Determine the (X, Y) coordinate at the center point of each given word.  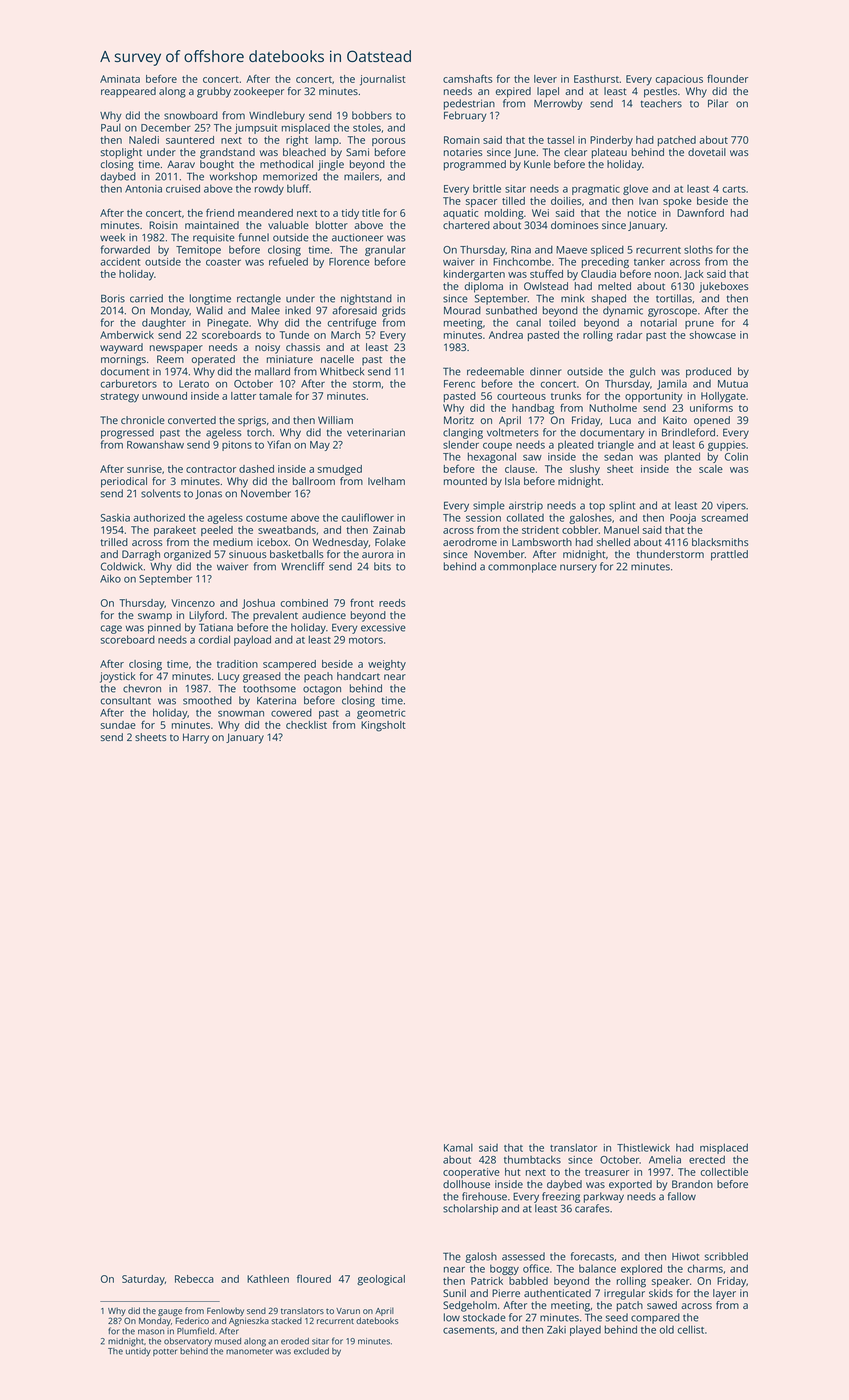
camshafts (468, 78)
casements (469, 1330)
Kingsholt (383, 726)
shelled (613, 542)
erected (707, 1159)
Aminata (120, 79)
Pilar (718, 103)
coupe (497, 446)
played (585, 1330)
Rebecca (194, 1279)
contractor (211, 469)
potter (165, 1352)
